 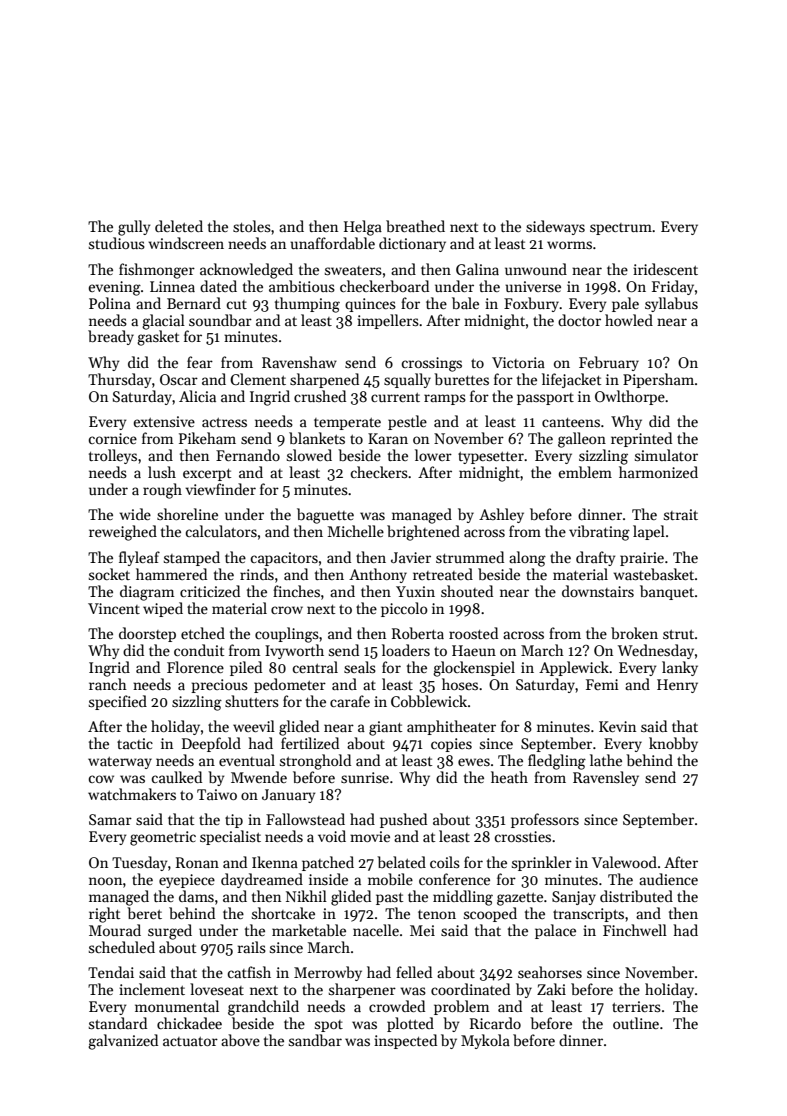 What do you see at coordinates (520, 899) in the screenshot?
I see `gazette` at bounding box center [520, 899].
